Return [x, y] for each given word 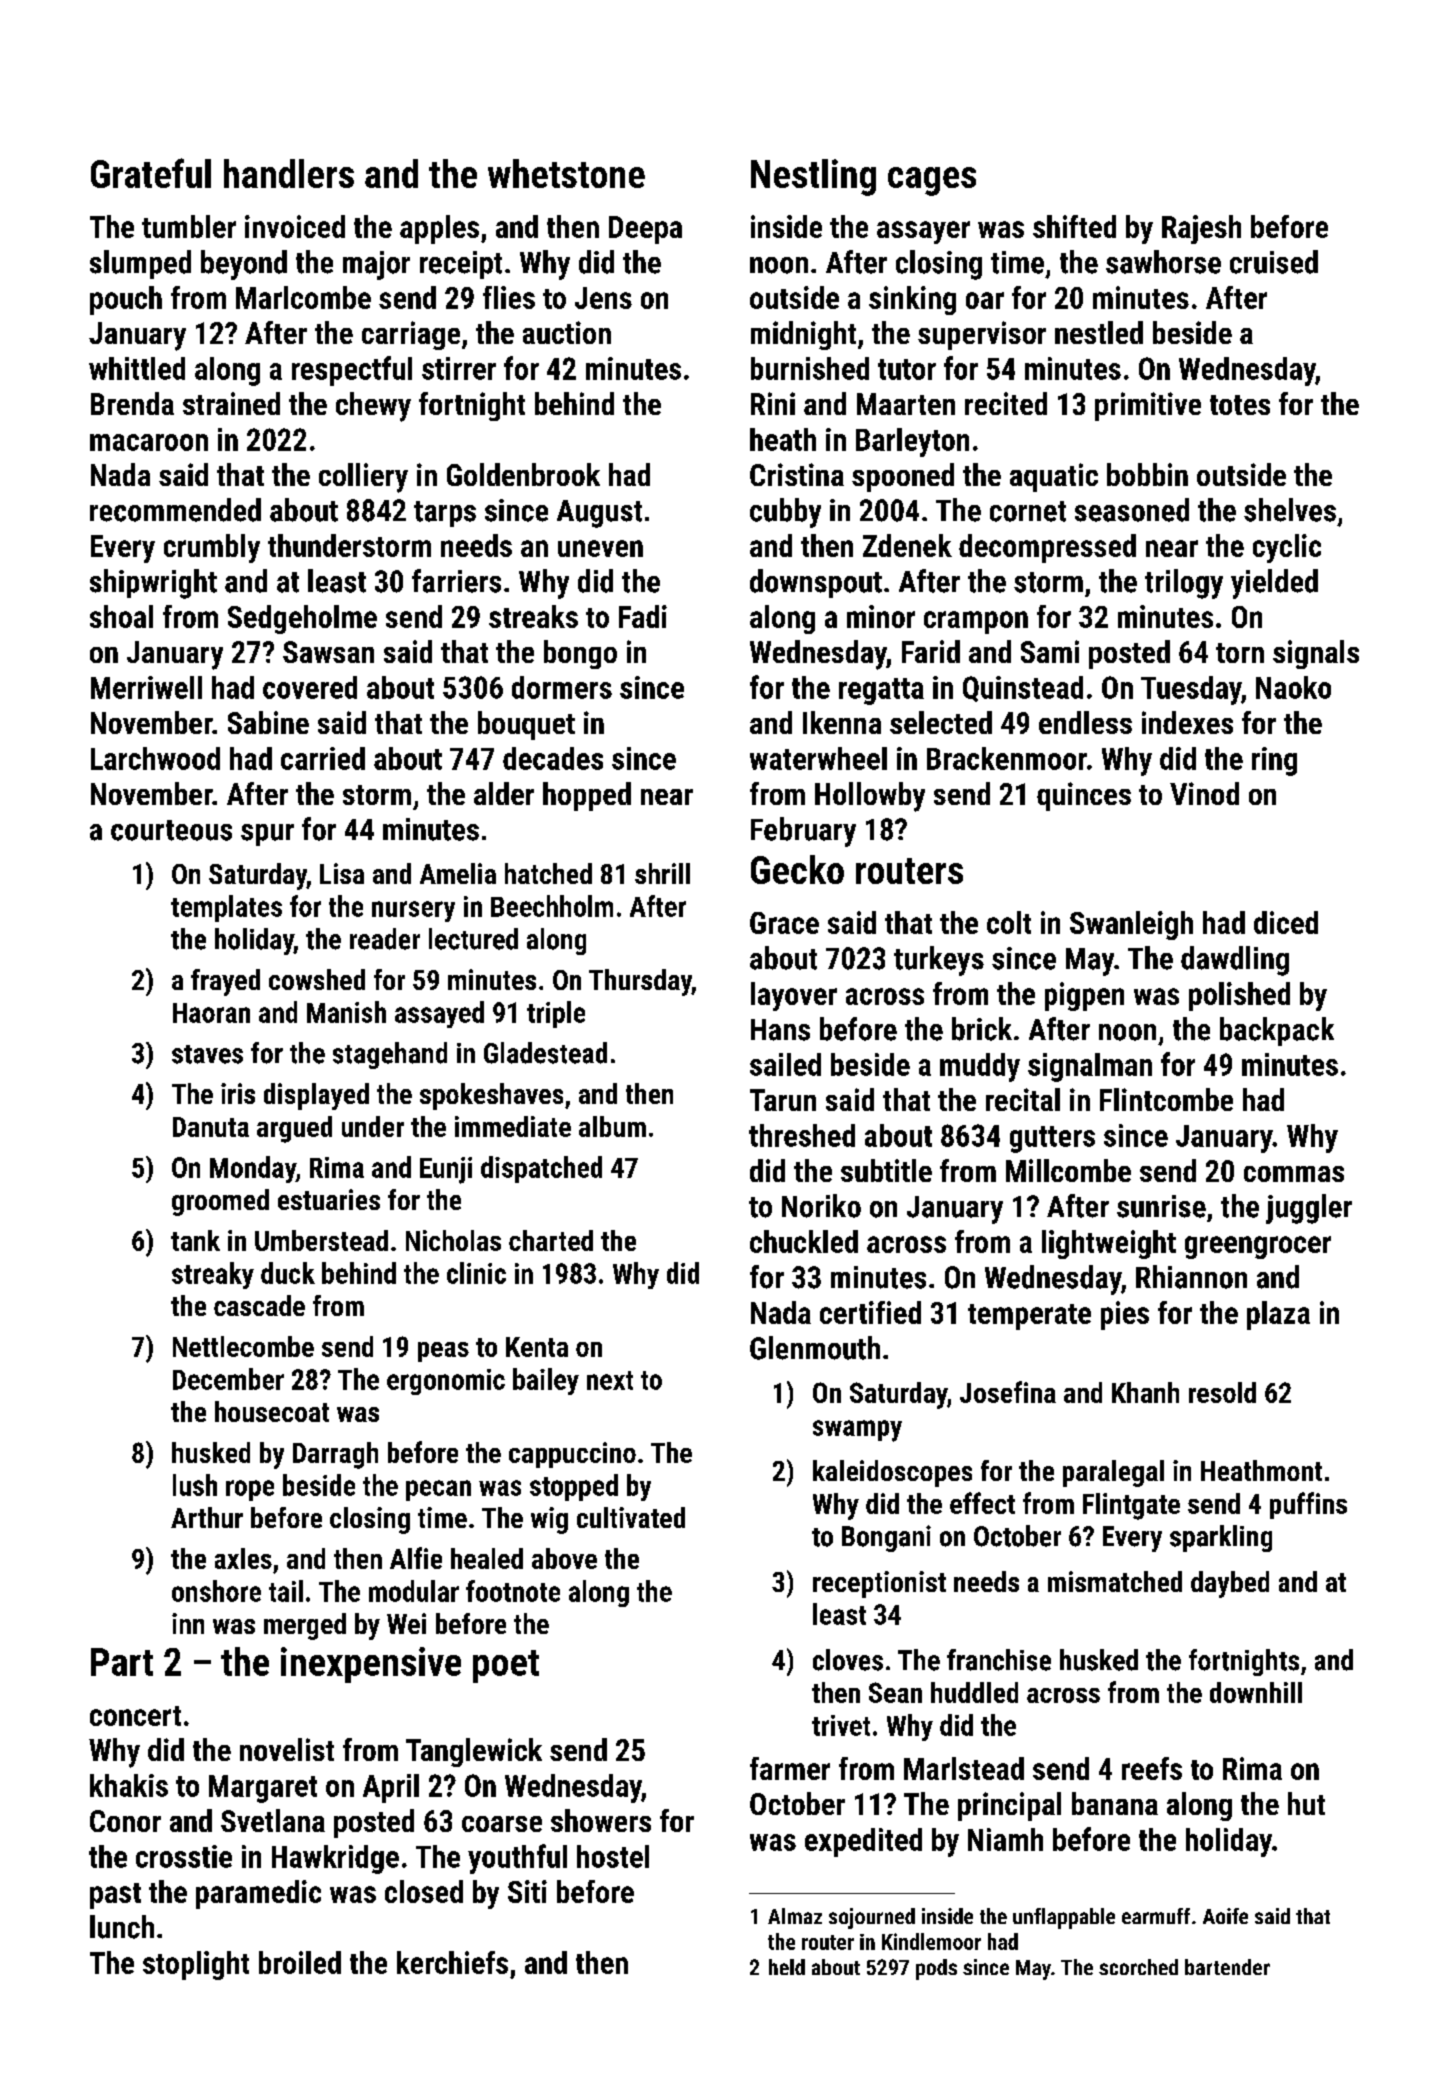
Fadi [643, 616]
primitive [1148, 406]
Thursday [640, 982]
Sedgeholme [302, 619]
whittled [137, 368]
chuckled [804, 1241]
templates [226, 908]
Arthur [207, 1517]
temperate [1029, 1317]
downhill [1256, 1692]
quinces [1084, 796]
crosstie [184, 1856]
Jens [603, 298]
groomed [220, 1202]
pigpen [1084, 996]
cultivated [631, 1517]
